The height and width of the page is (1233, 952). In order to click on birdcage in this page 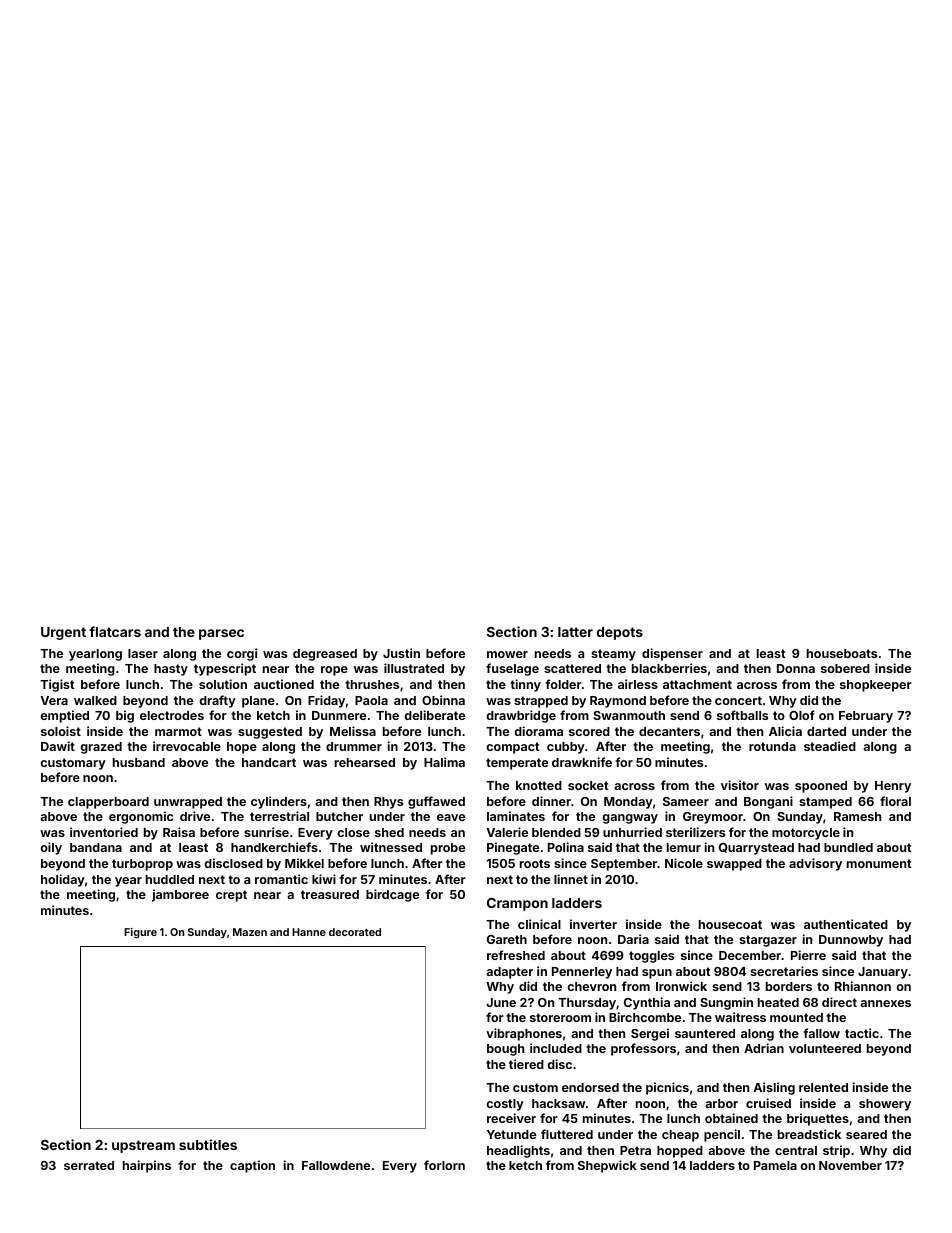, I will do `click(392, 895)`.
